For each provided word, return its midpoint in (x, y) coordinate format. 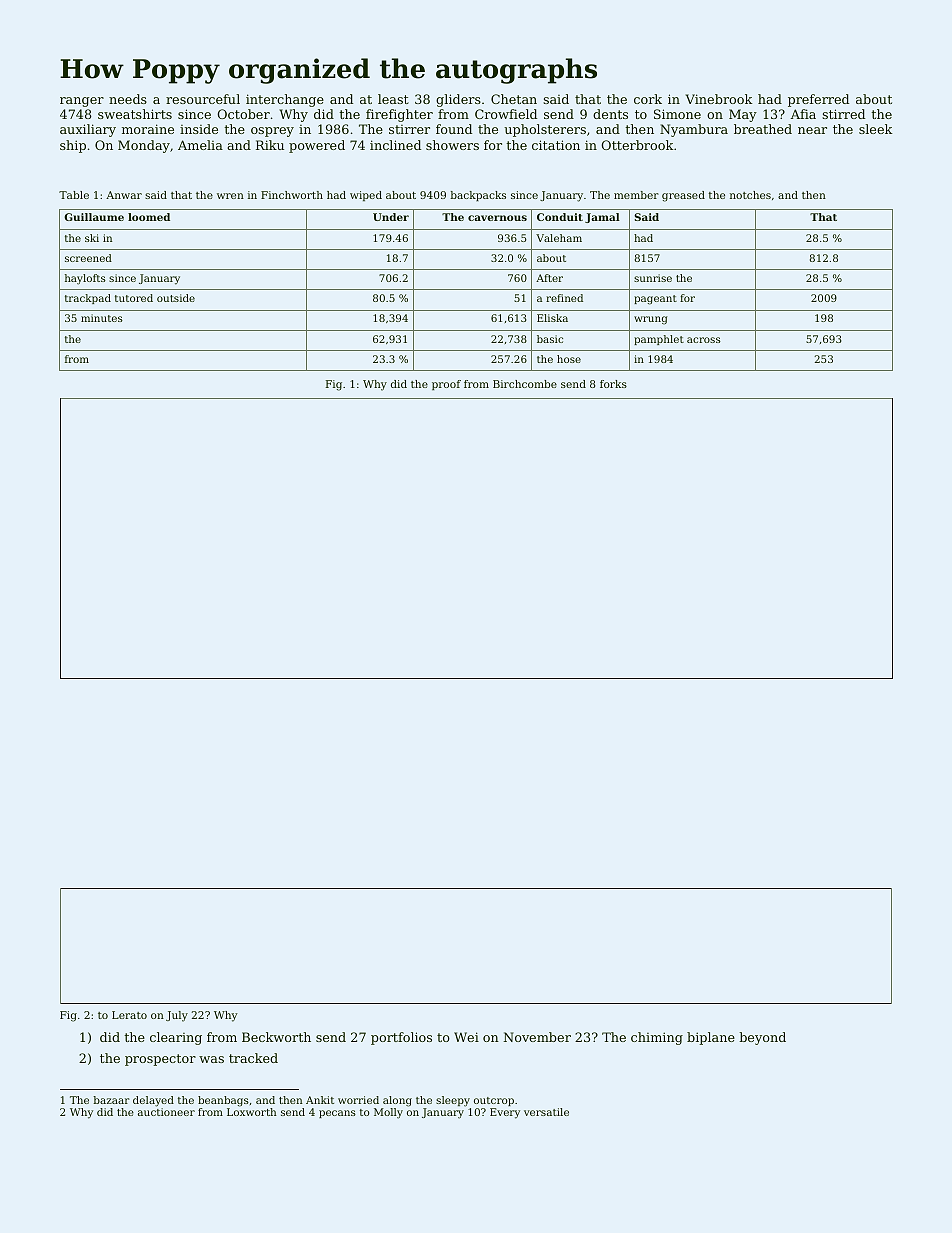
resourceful (203, 99)
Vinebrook (719, 99)
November (537, 1037)
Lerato (129, 1015)
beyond (762, 1038)
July (177, 1016)
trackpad (88, 299)
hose (569, 359)
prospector (160, 1060)
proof (446, 385)
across (704, 340)
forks (613, 384)
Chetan (514, 99)
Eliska (552, 318)
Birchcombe (525, 384)
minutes (102, 318)
